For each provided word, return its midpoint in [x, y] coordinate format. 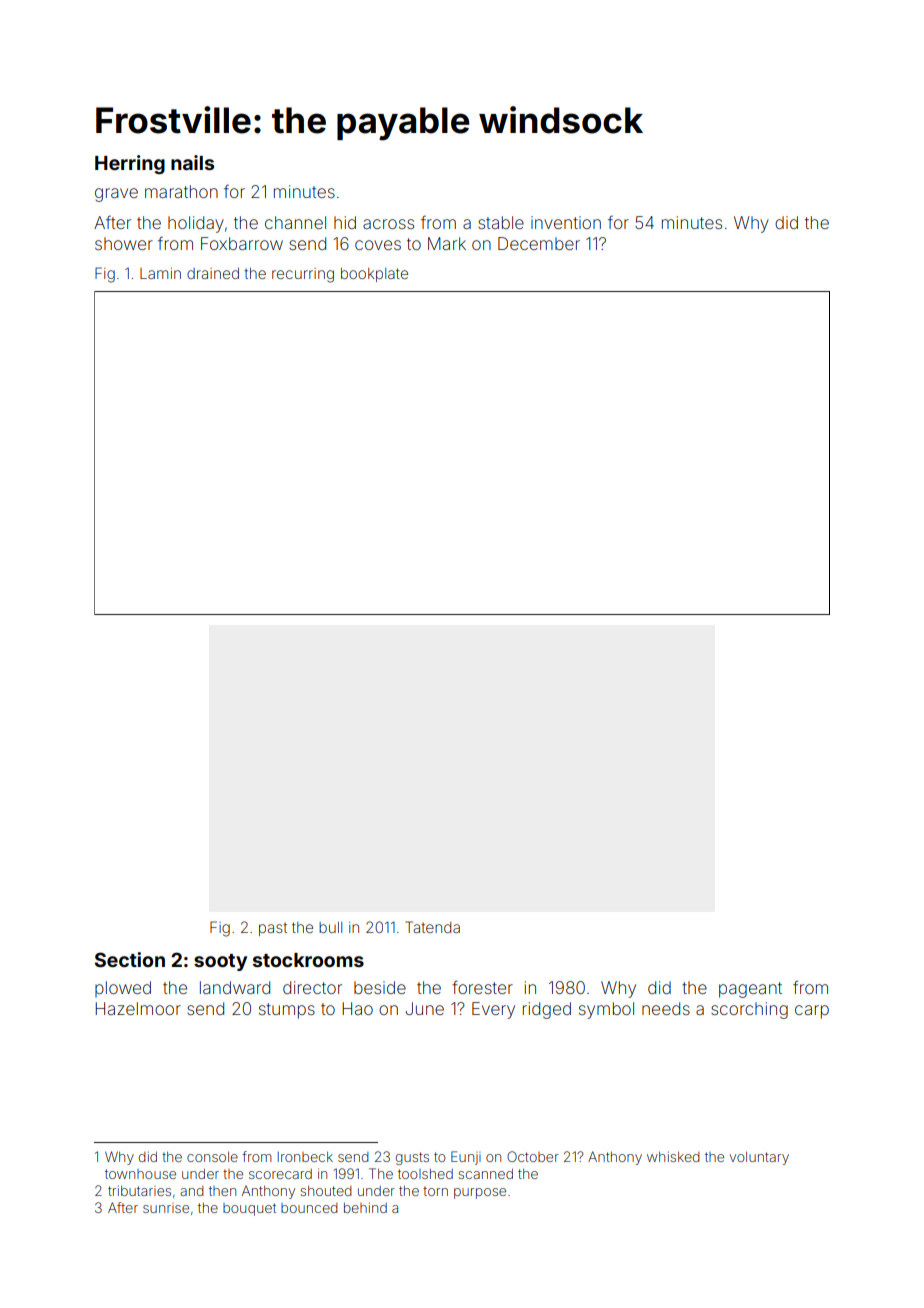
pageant [750, 990]
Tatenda [432, 927]
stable [501, 222]
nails [192, 162]
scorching [749, 1010]
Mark [447, 243]
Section [130, 959]
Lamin [160, 273]
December [539, 243]
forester [482, 987]
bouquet [249, 1209]
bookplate [374, 275]
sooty [220, 962]
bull [330, 927]
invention [566, 222]
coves [378, 245]
